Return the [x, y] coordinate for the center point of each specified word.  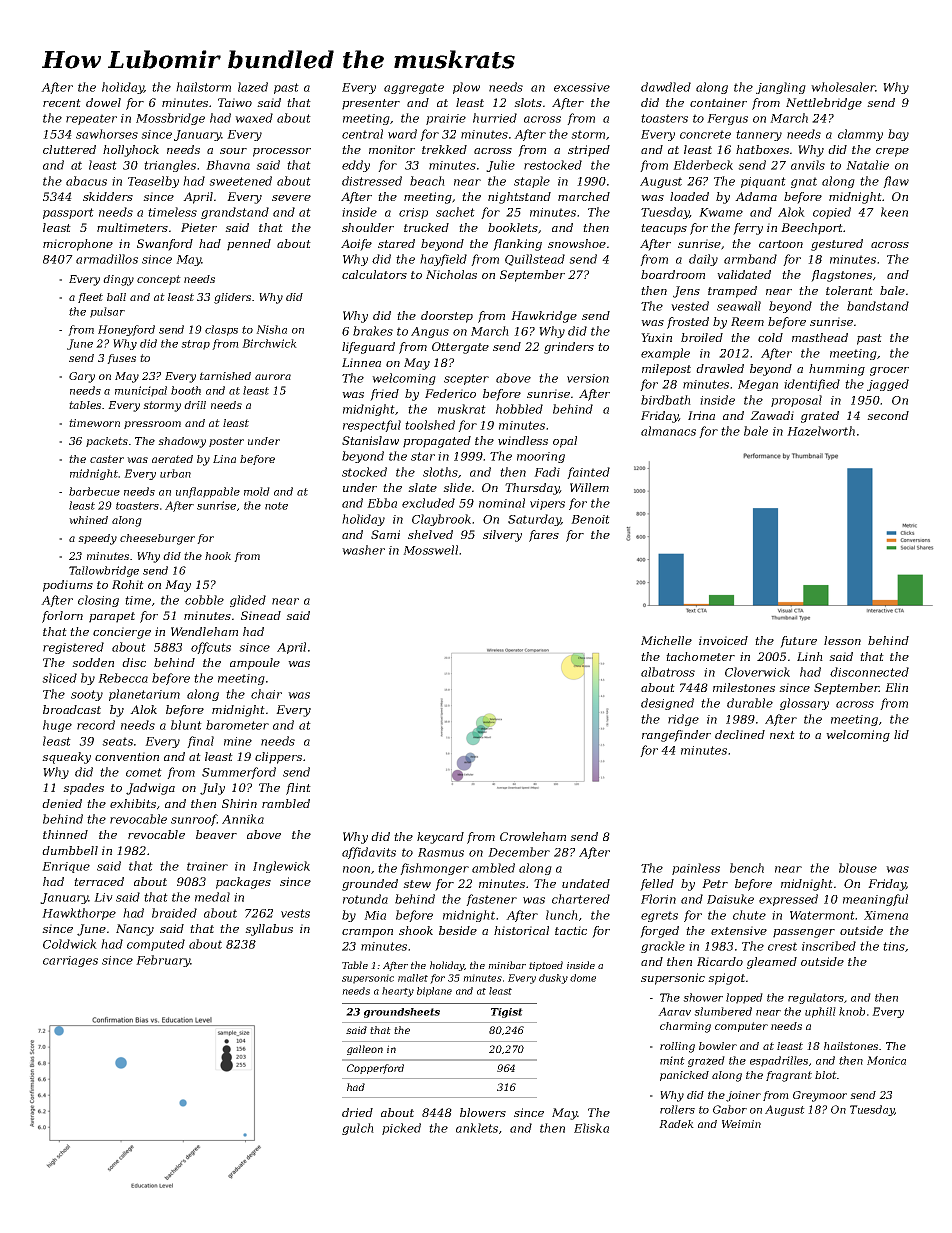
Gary [82, 377]
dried [357, 1112]
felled [657, 885]
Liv [103, 897]
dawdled [666, 87]
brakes [373, 331]
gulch [358, 1129]
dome [583, 978]
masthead [820, 337]
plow [466, 88]
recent [62, 103]
